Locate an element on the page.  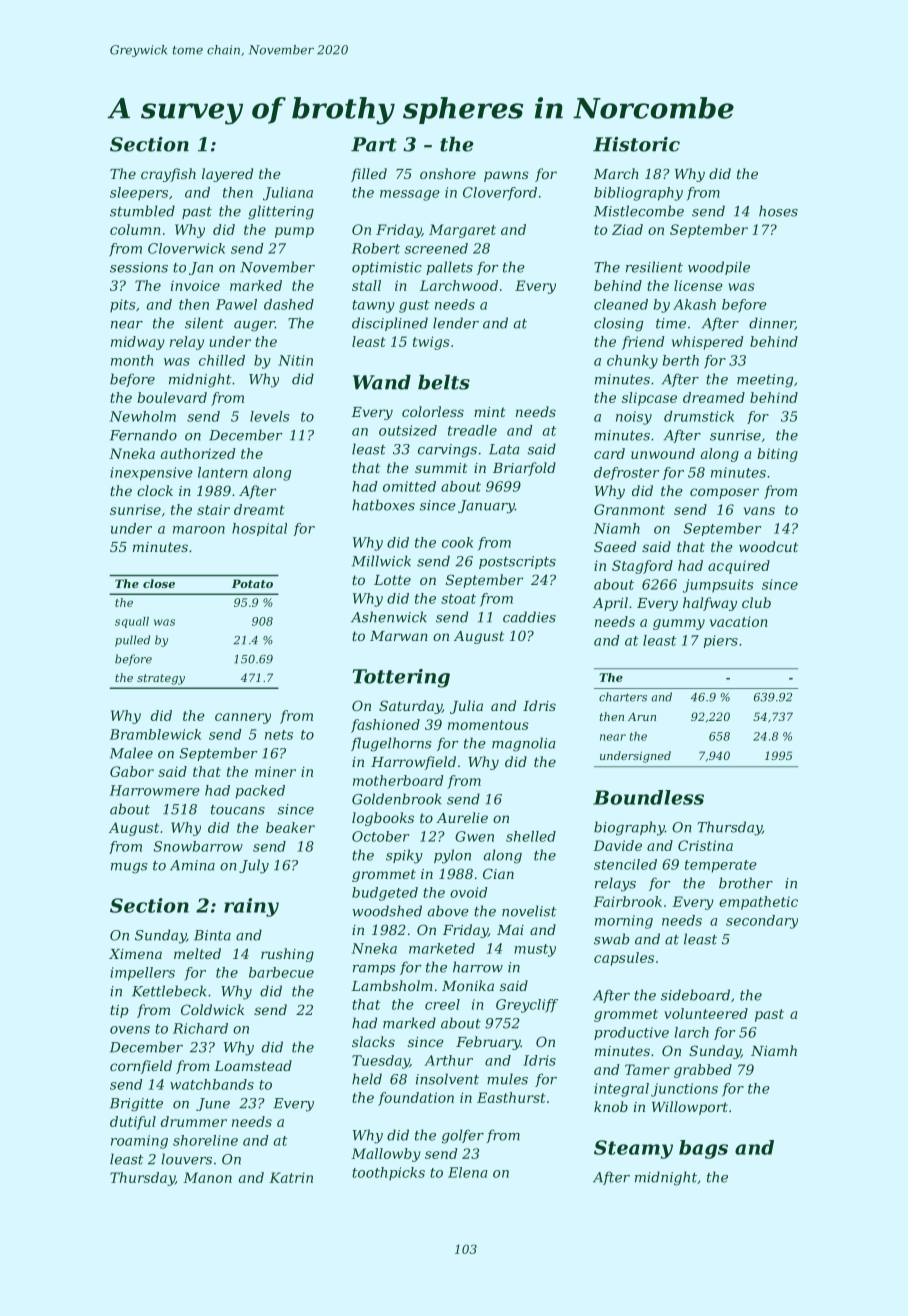
Historic is located at coordinates (636, 144).
